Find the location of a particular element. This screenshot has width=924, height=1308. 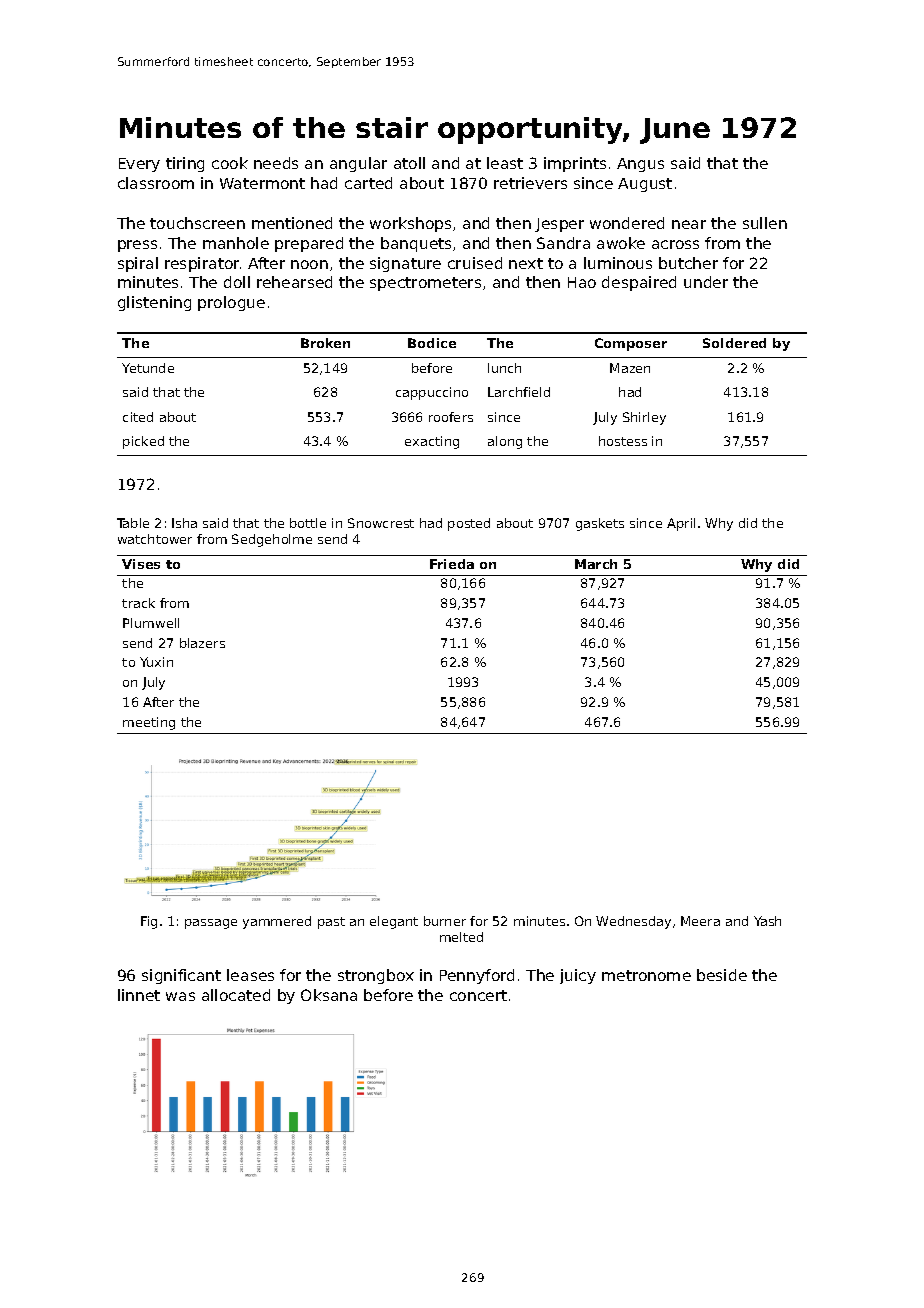

Soldered is located at coordinates (734, 343).
